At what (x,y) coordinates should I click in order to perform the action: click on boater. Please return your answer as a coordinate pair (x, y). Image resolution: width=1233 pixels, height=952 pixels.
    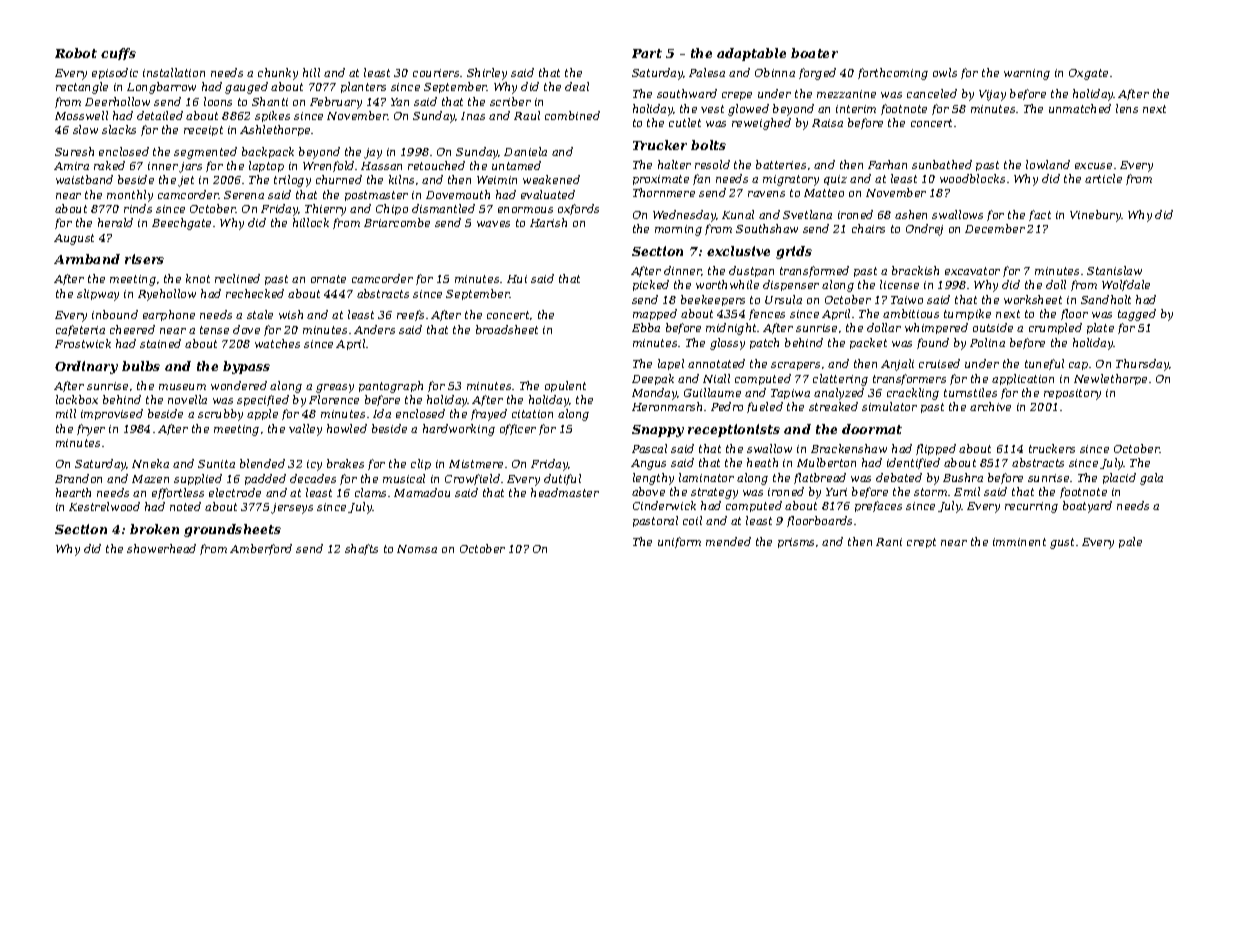
    Looking at the image, I should click on (814, 53).
